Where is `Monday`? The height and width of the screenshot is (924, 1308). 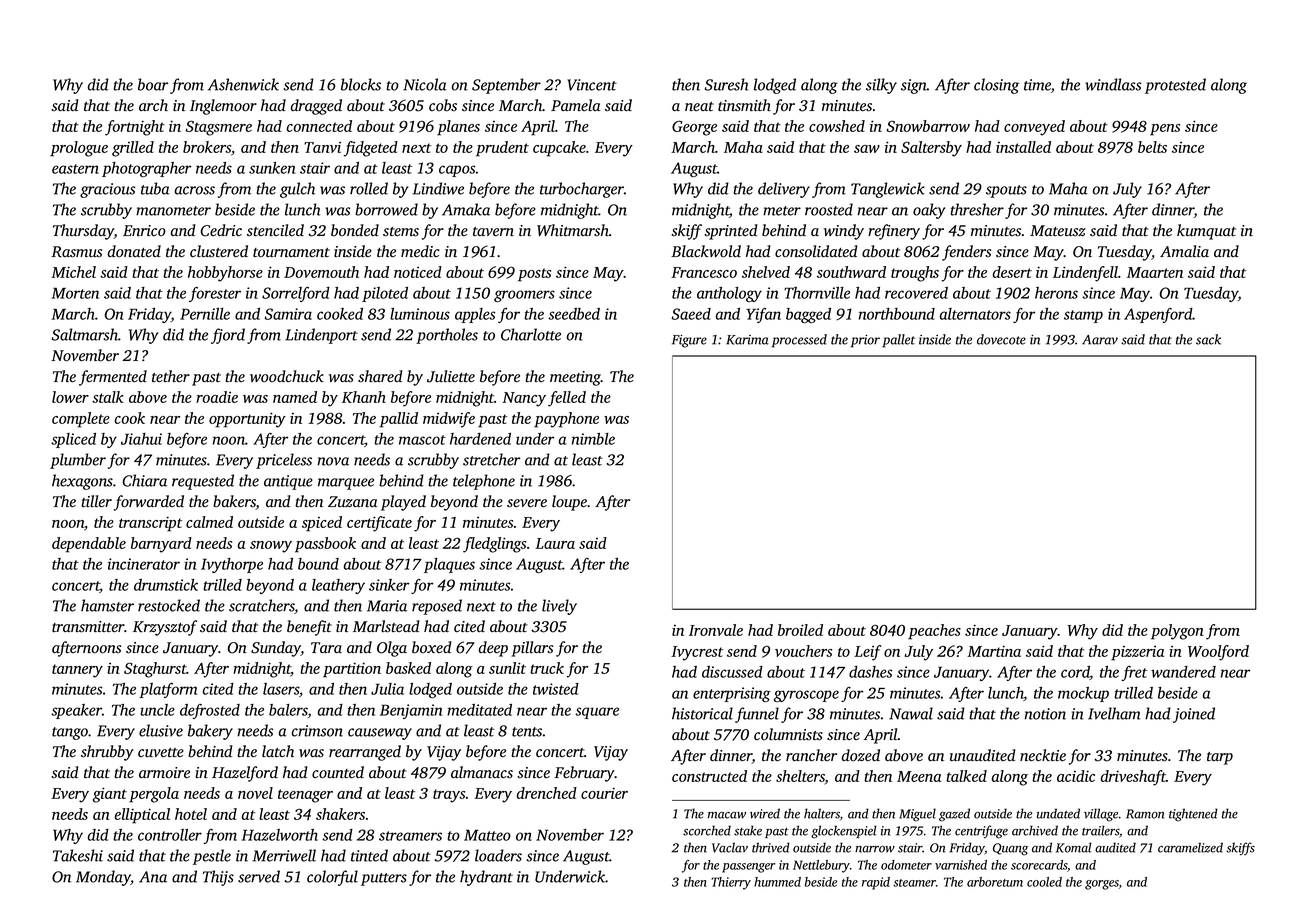
Monday is located at coordinates (103, 878).
